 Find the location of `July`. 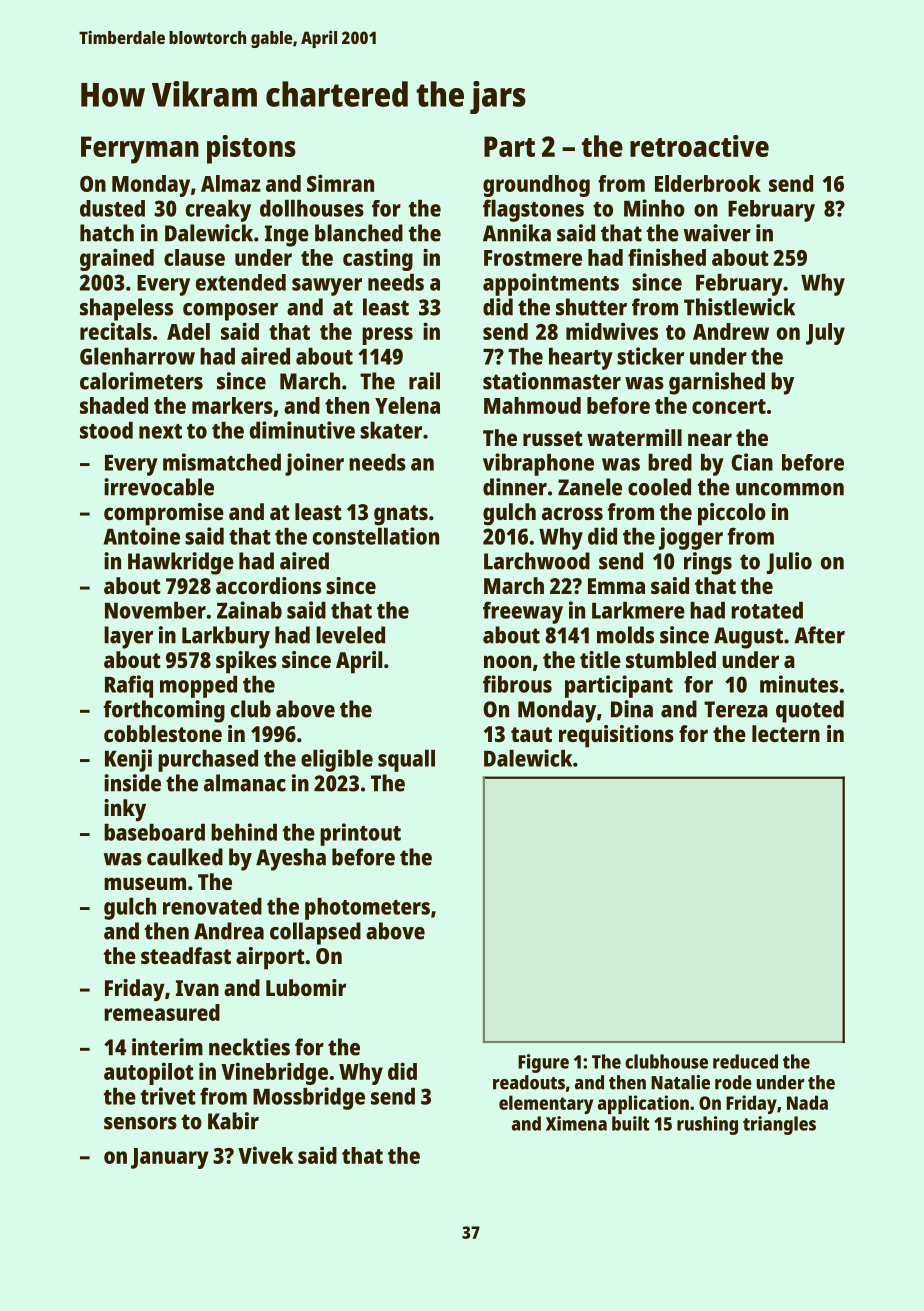

July is located at coordinates (825, 334).
